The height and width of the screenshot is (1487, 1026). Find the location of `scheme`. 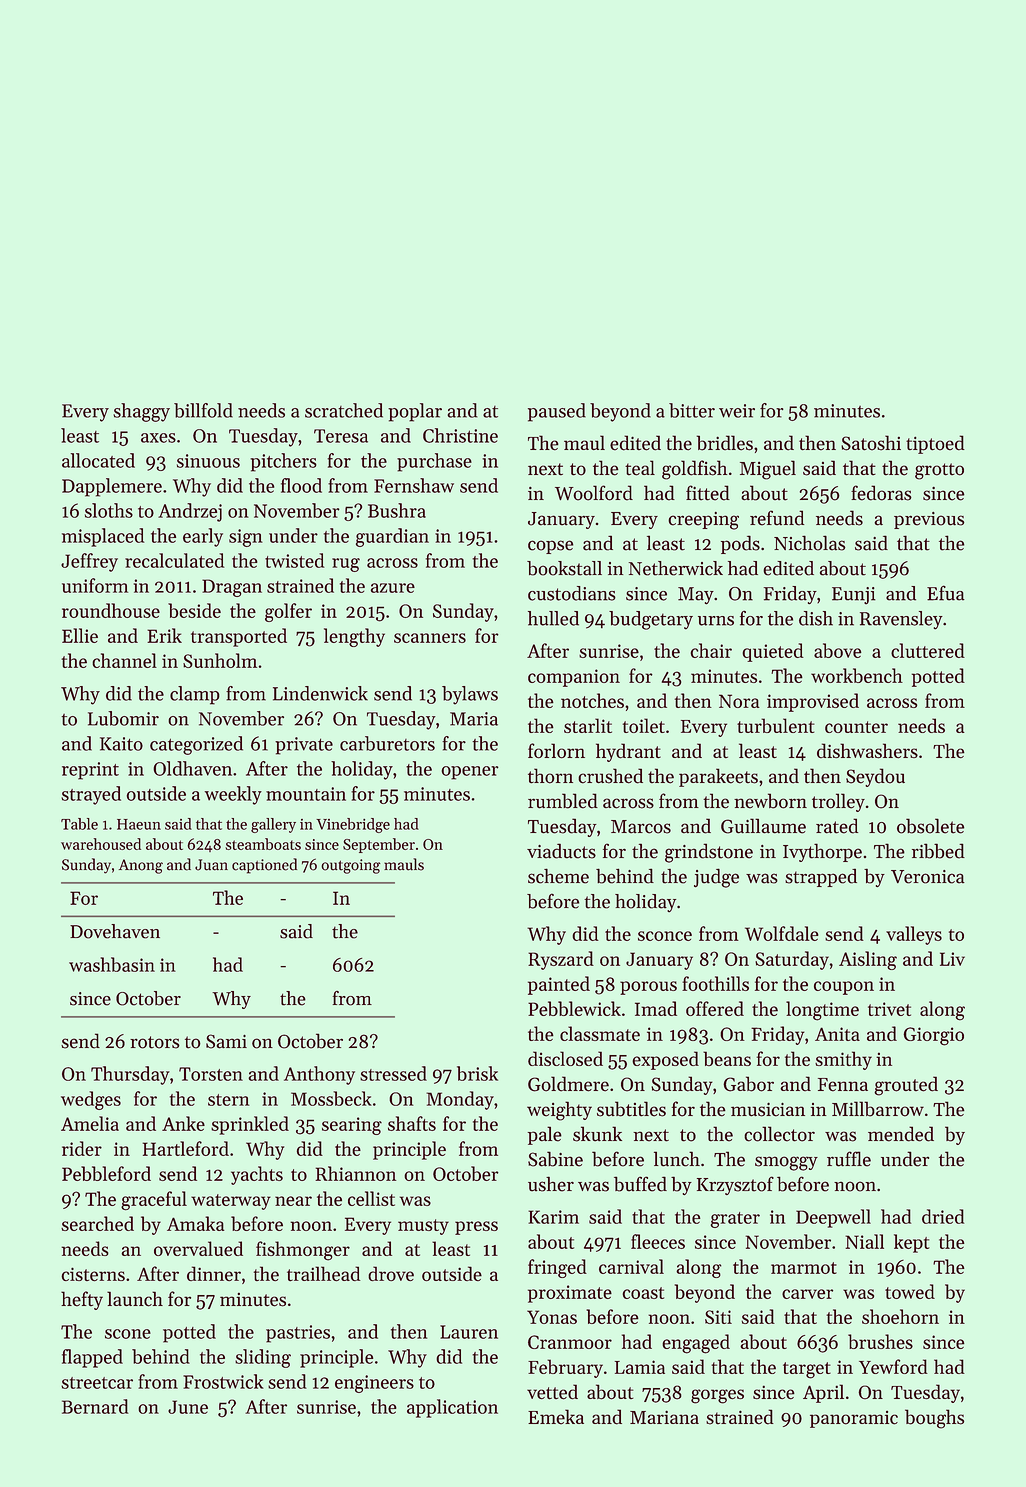

scheme is located at coordinates (558, 876).
